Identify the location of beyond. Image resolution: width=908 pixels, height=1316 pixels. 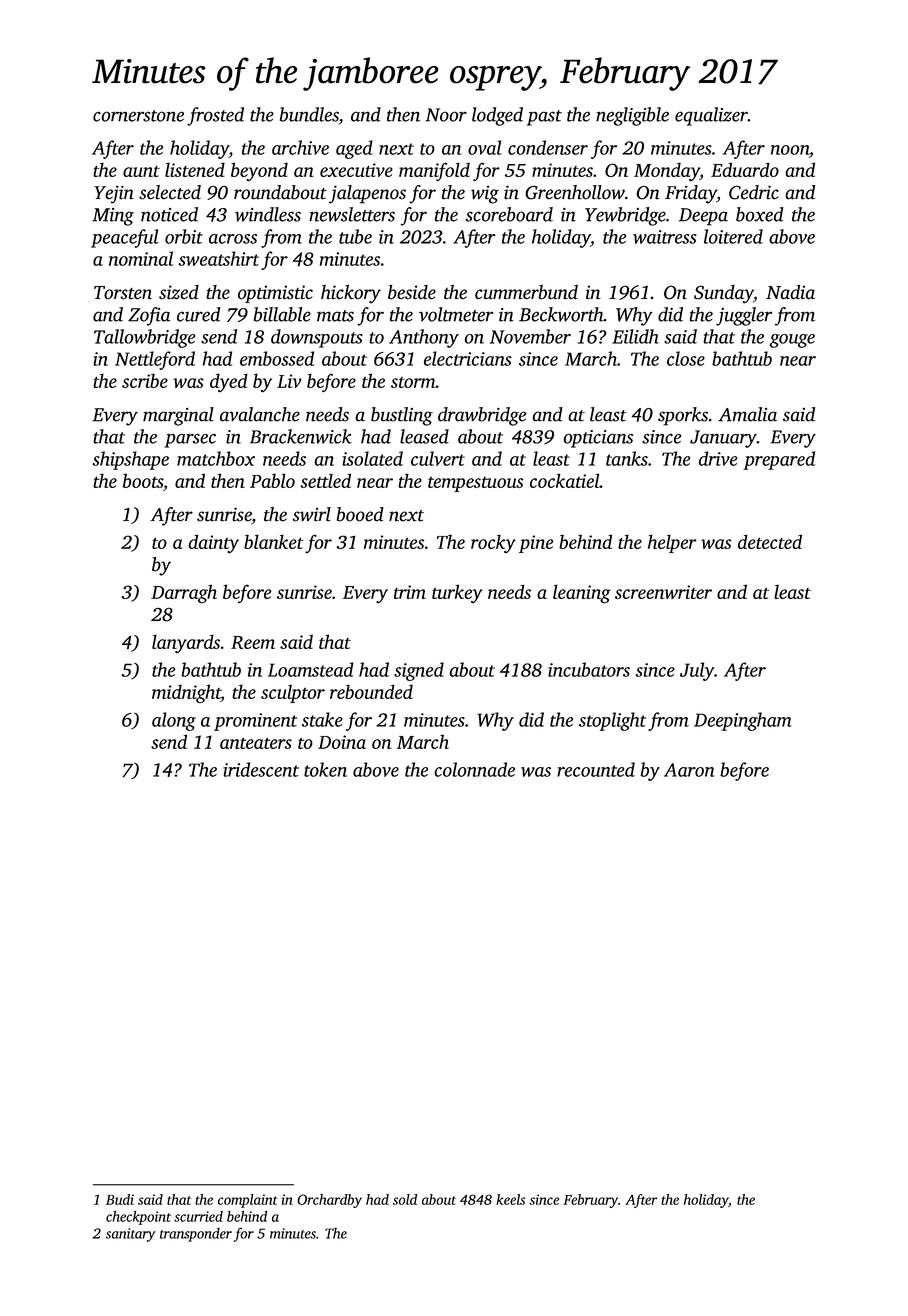
(259, 171).
